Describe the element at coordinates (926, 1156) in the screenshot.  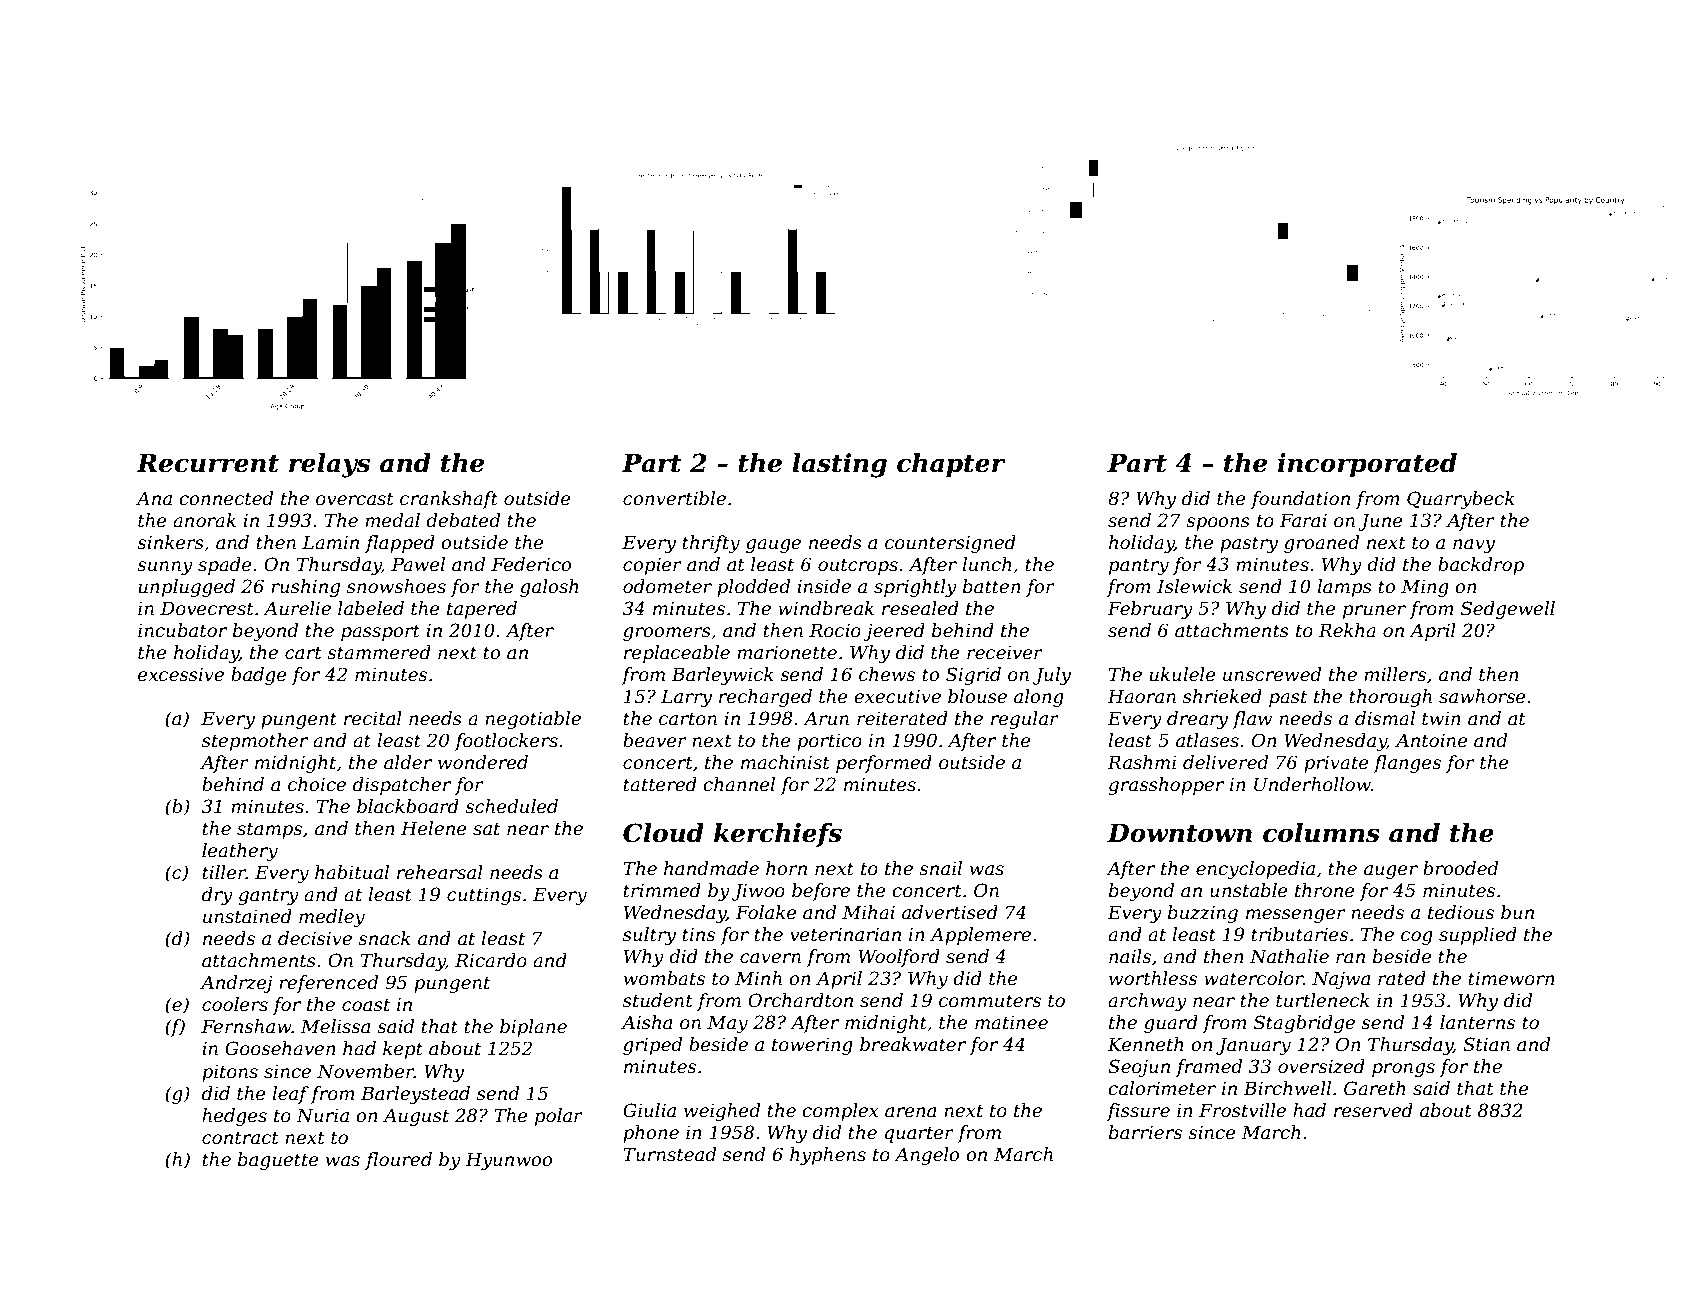
I see `Angelo` at that location.
